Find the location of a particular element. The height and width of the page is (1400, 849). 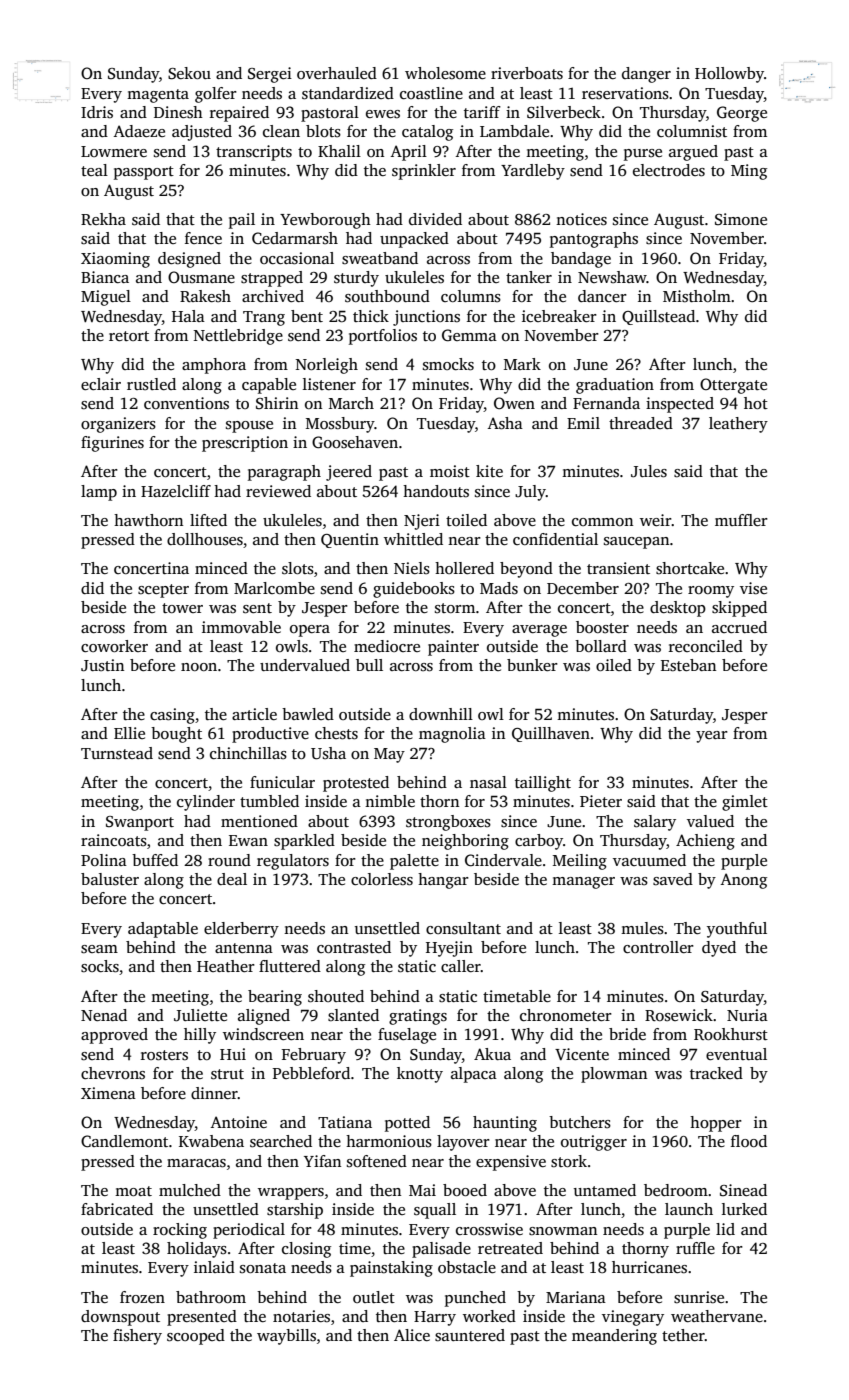

handouts is located at coordinates (436, 491).
